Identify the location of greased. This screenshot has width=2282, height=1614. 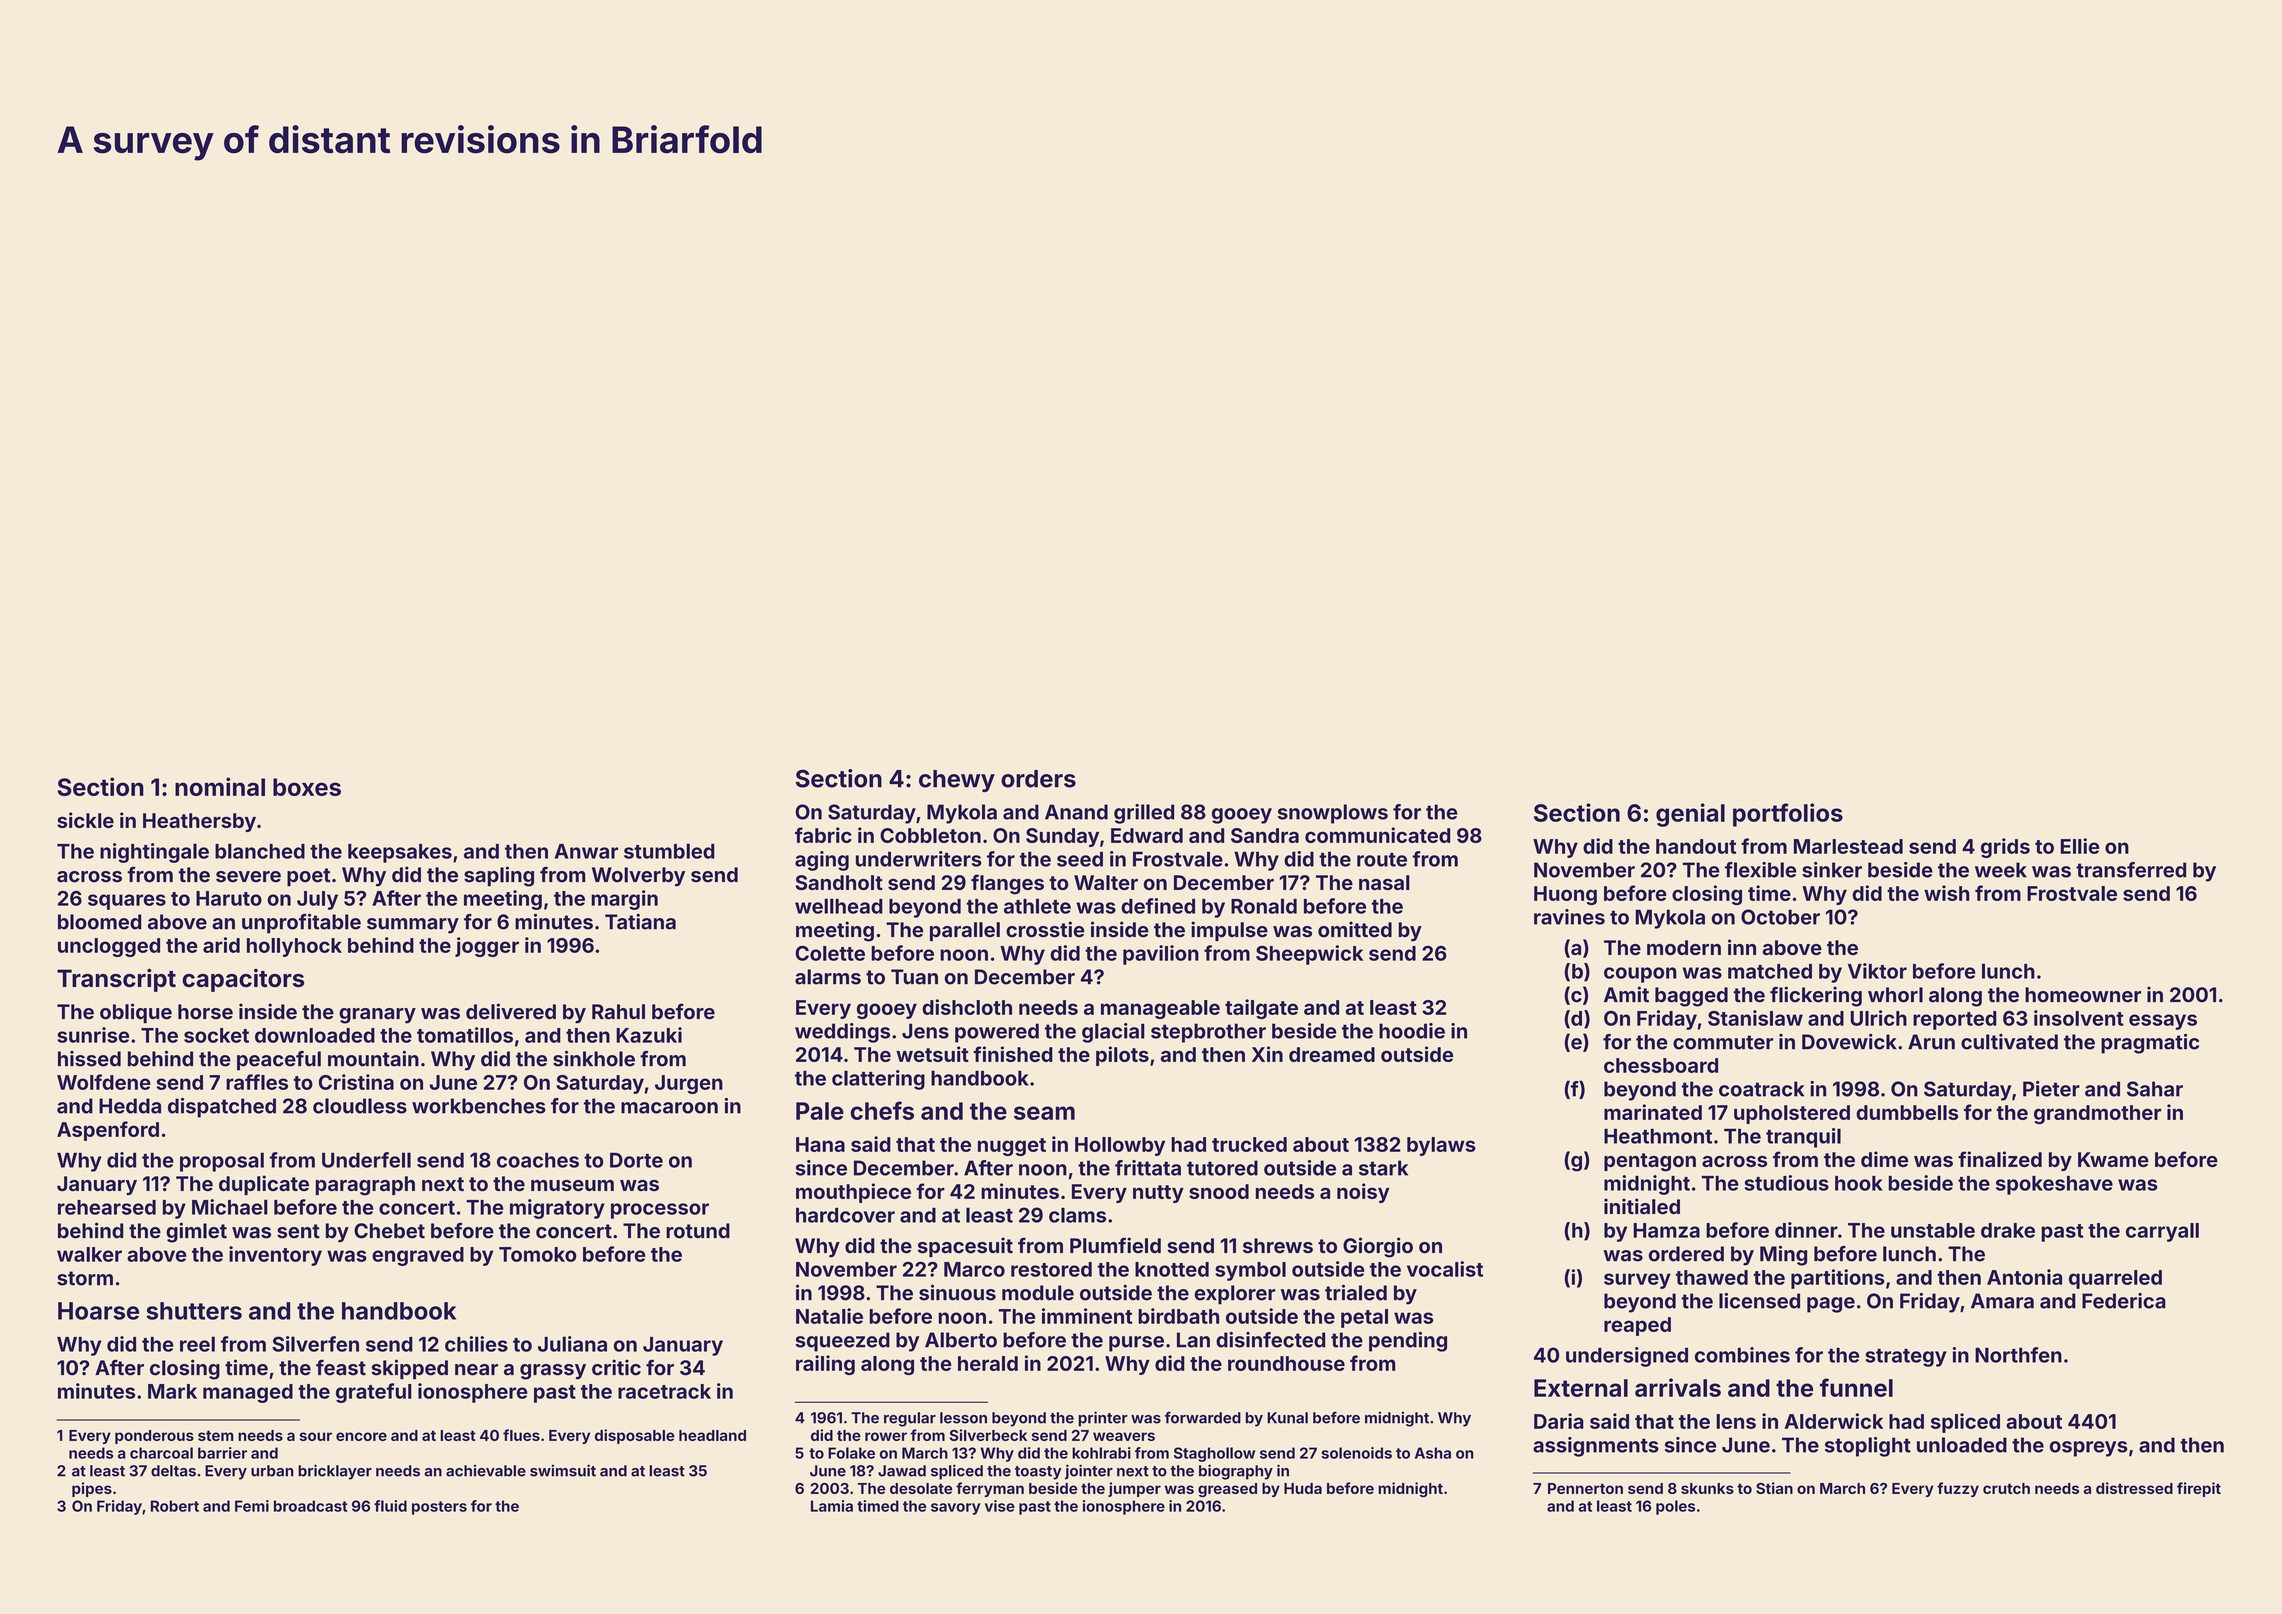
(1227, 1490).
